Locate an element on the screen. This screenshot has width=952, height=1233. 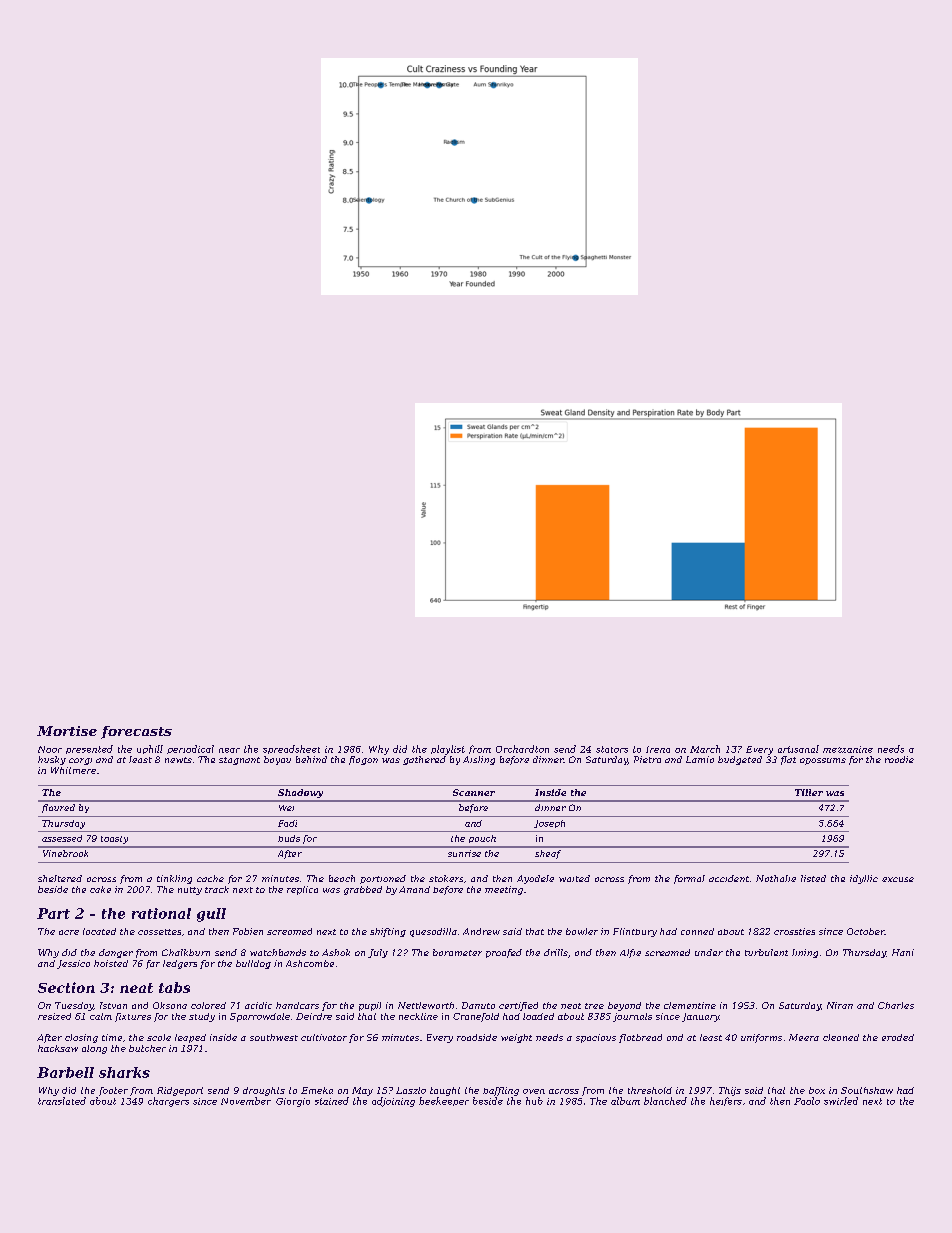
mezzanine is located at coordinates (848, 749).
